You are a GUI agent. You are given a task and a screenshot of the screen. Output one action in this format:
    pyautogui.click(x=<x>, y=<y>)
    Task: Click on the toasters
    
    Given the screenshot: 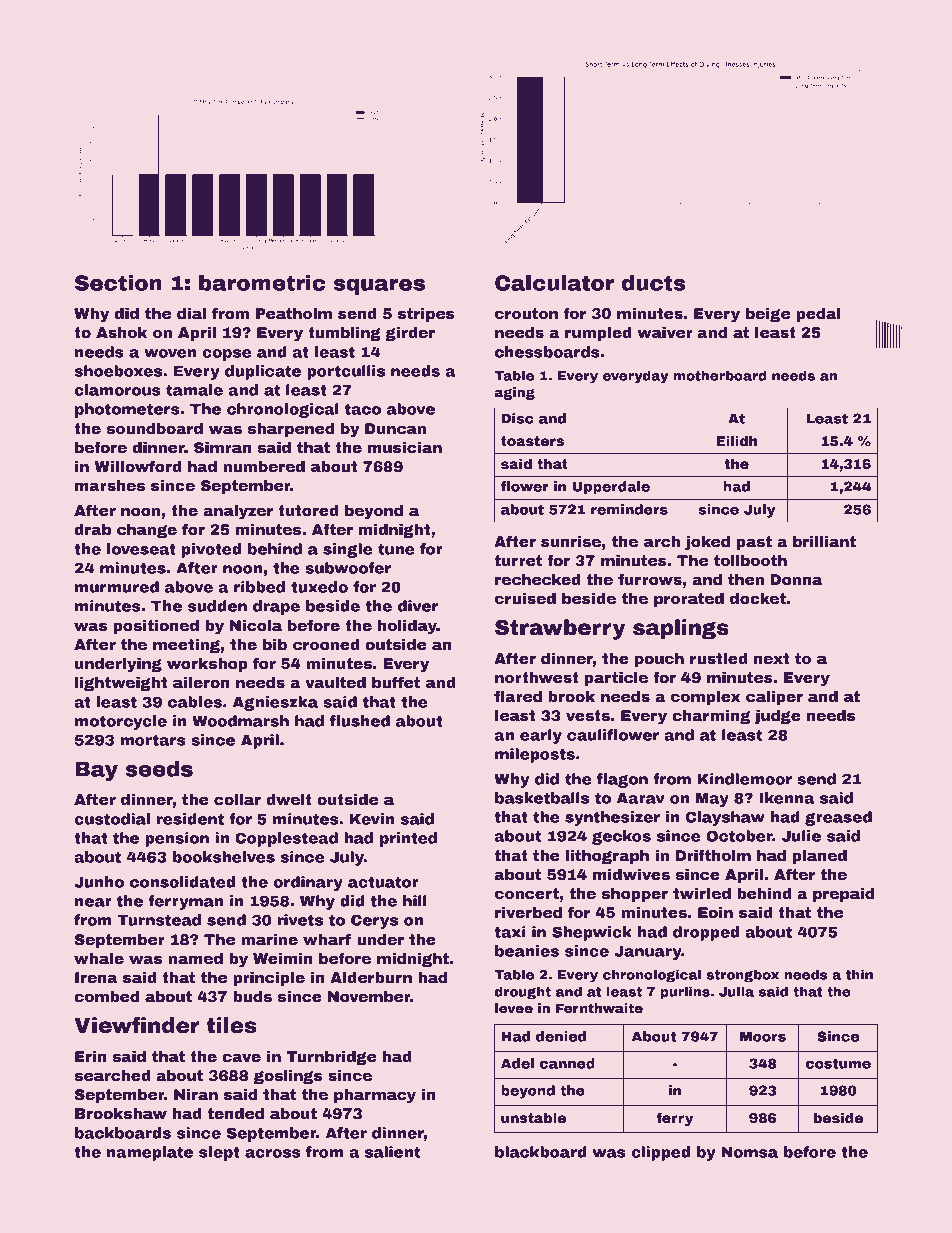 What is the action you would take?
    pyautogui.click(x=532, y=441)
